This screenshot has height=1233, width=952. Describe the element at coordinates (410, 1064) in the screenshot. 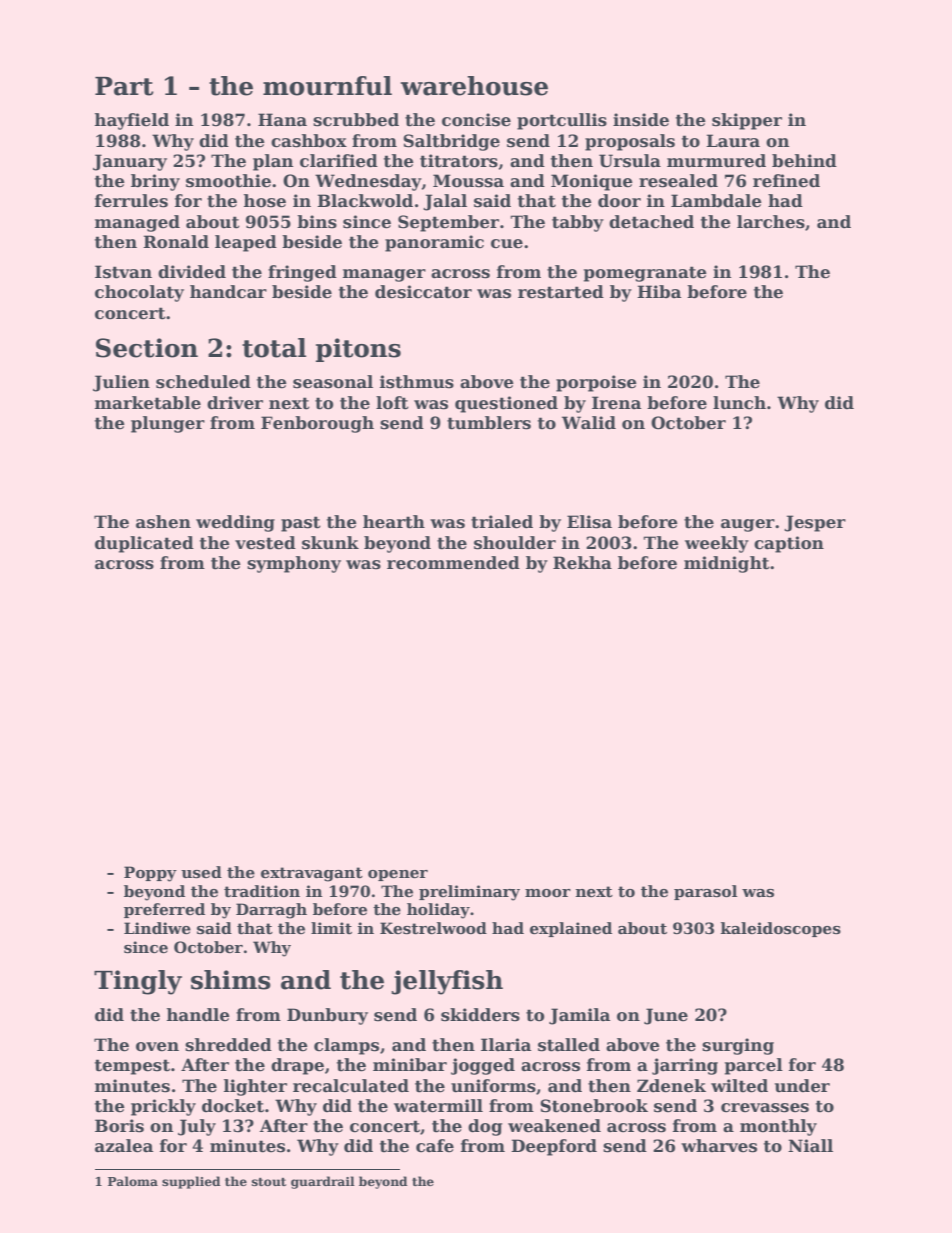

I see `minibar` at that location.
